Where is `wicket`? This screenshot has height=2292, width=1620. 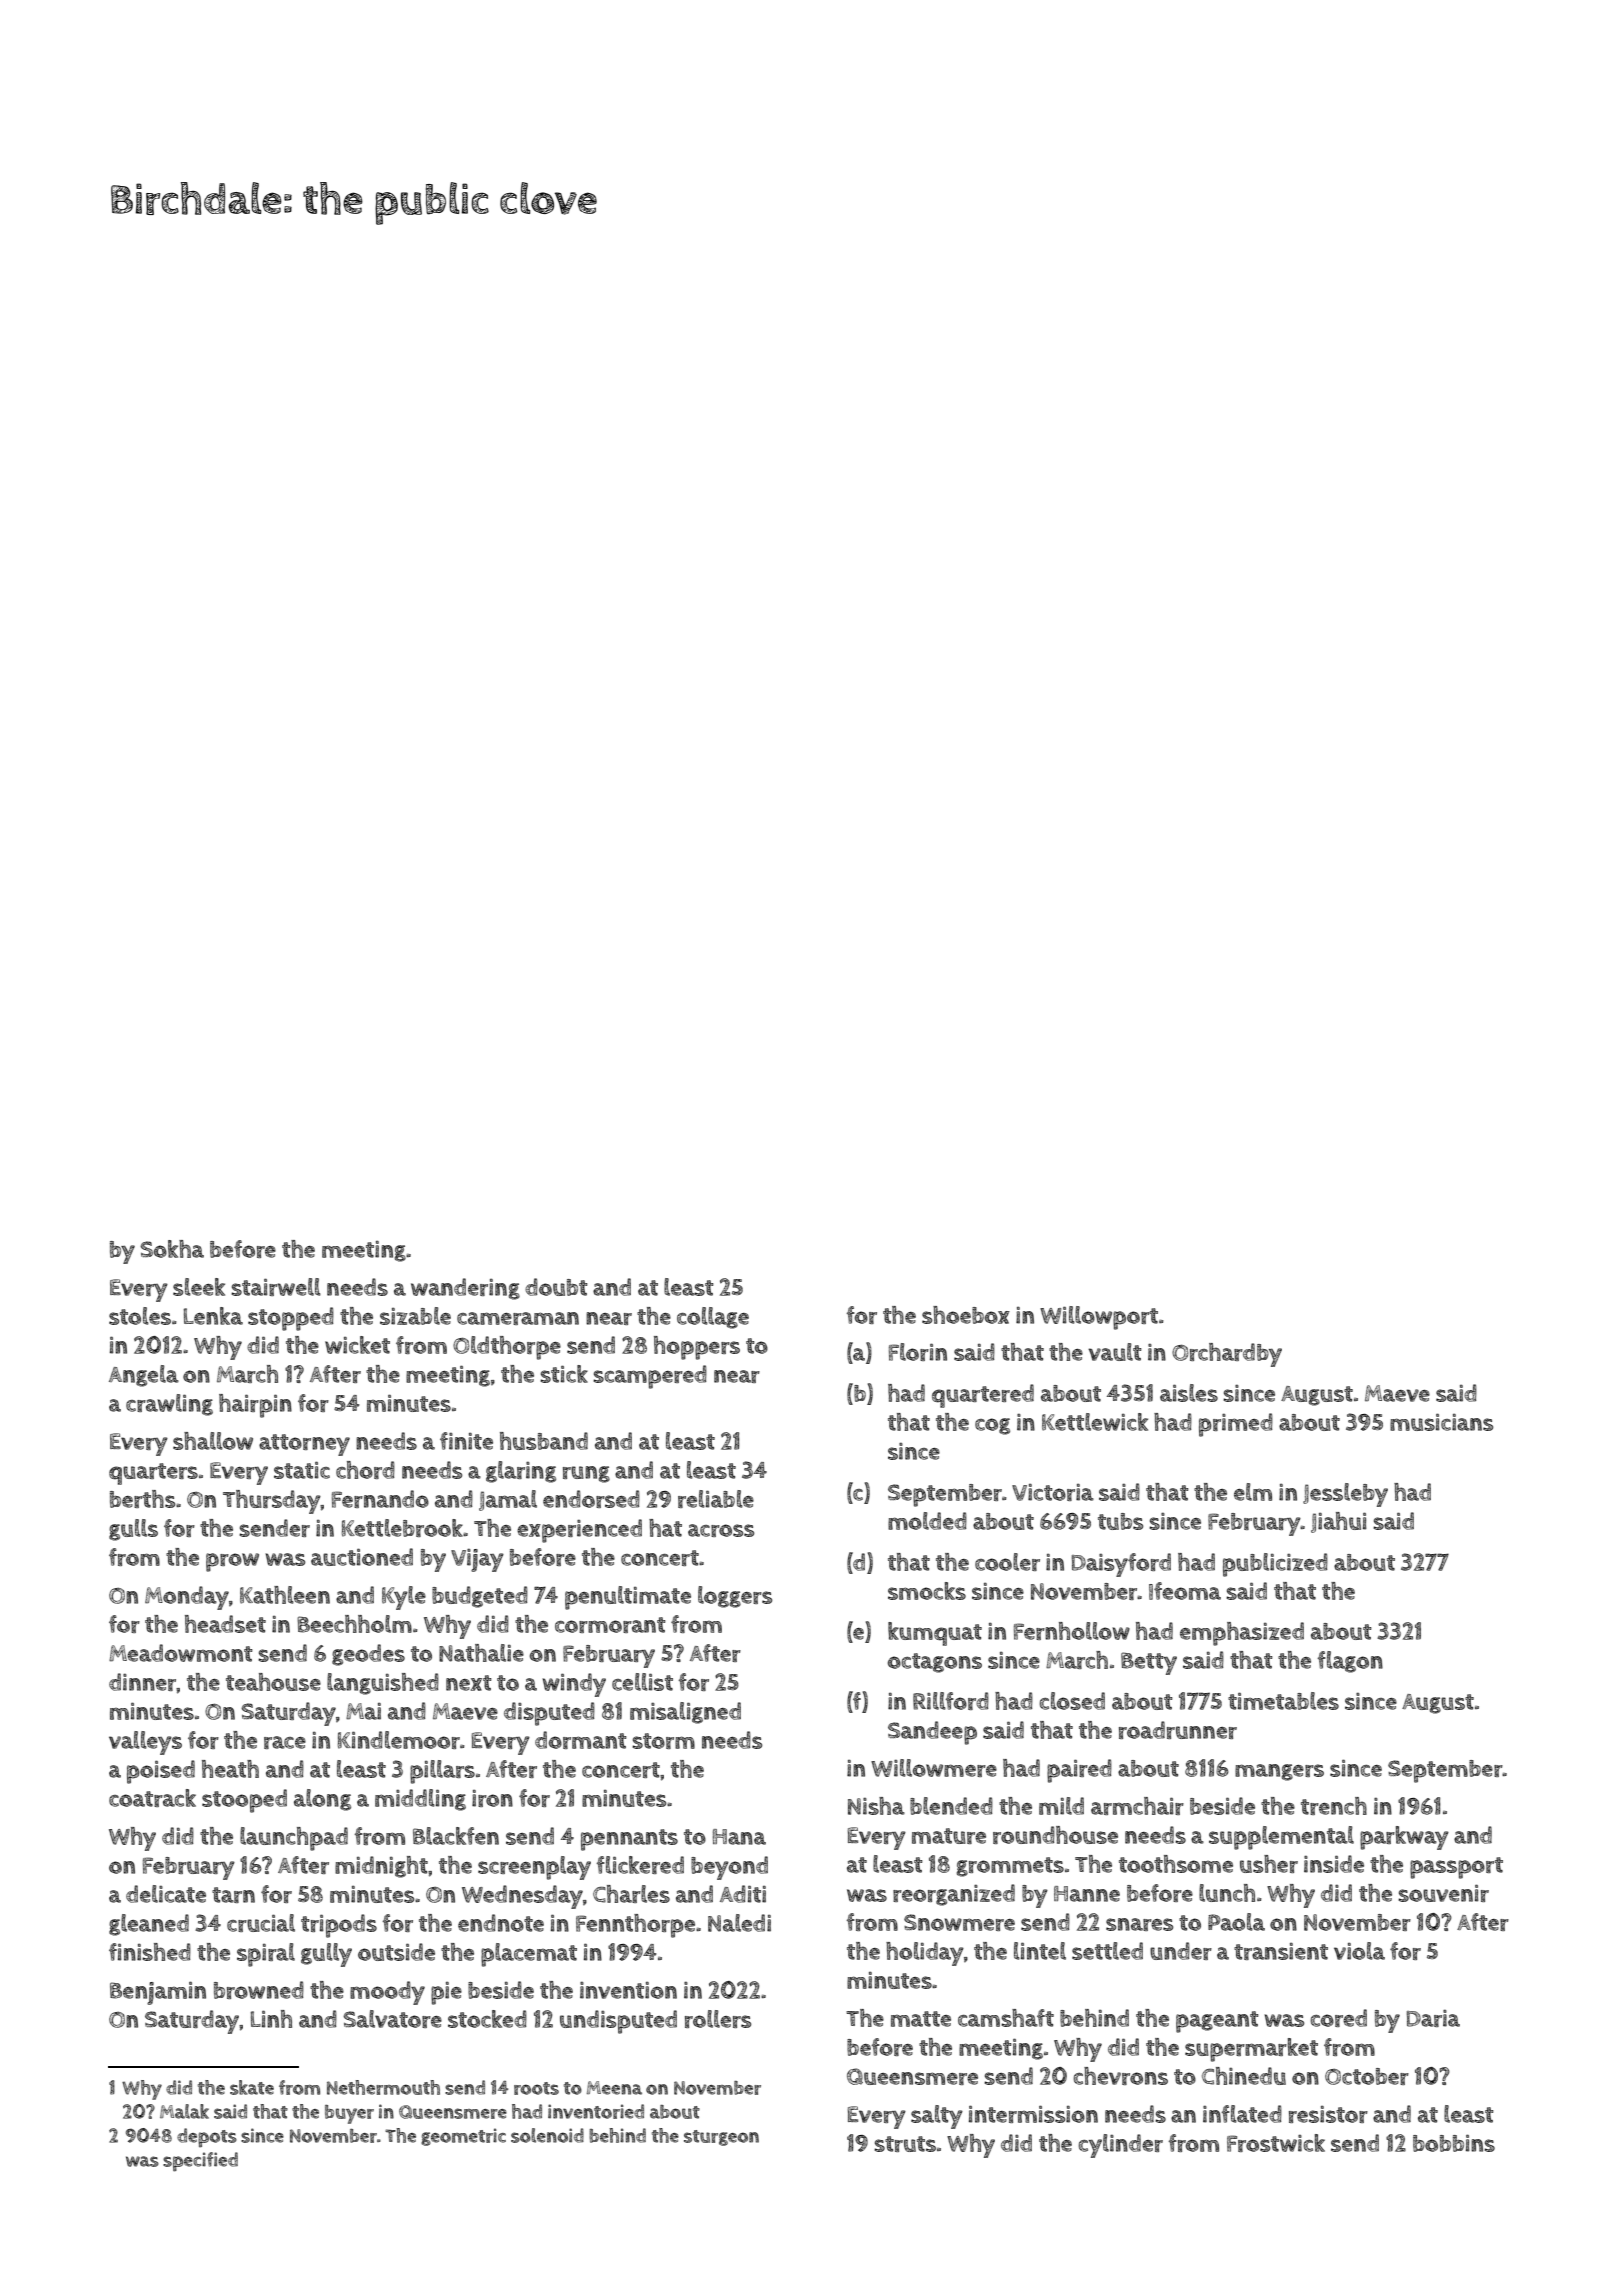
wicket is located at coordinates (357, 1345).
